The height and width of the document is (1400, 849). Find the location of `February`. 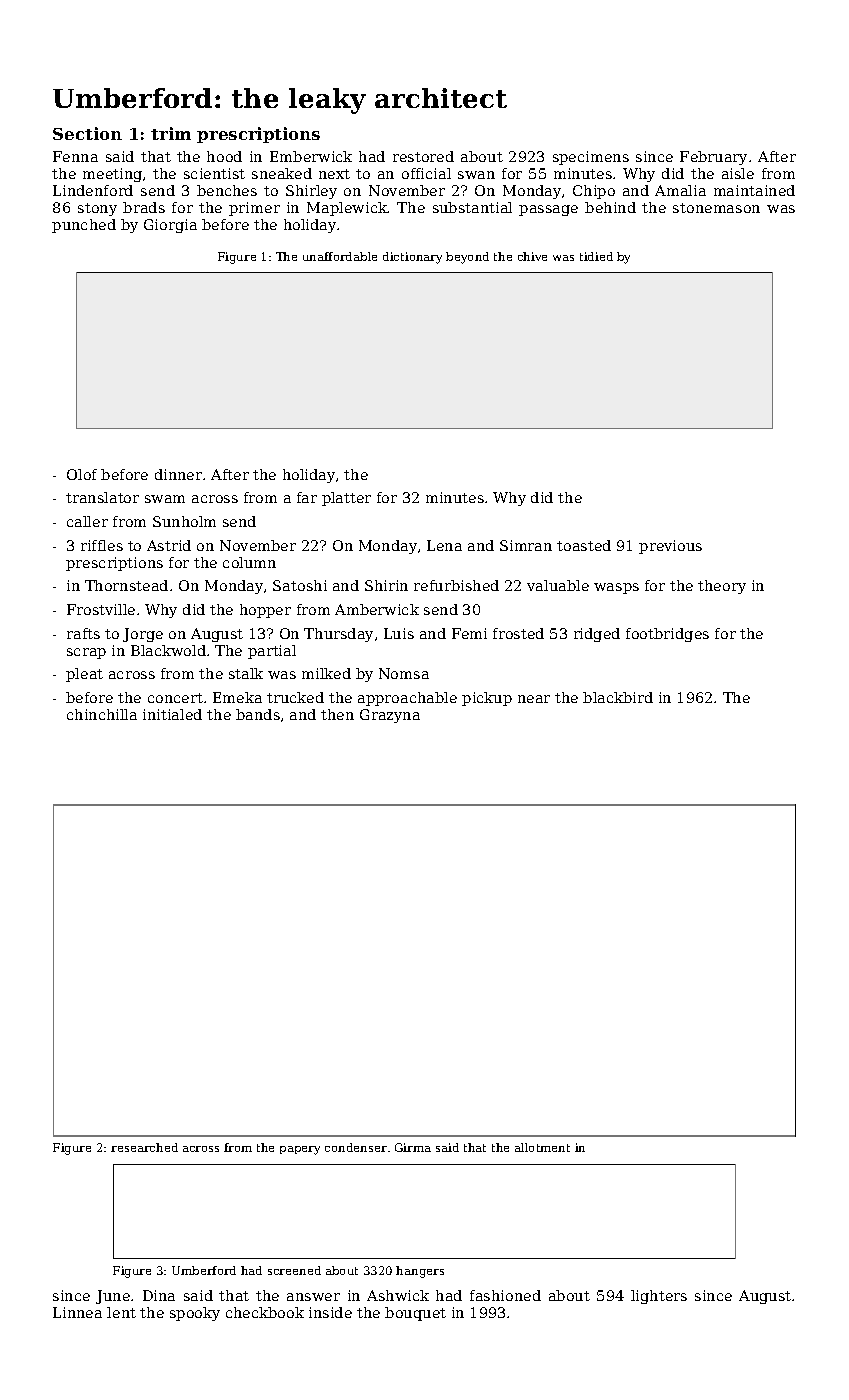

February is located at coordinates (713, 158).
